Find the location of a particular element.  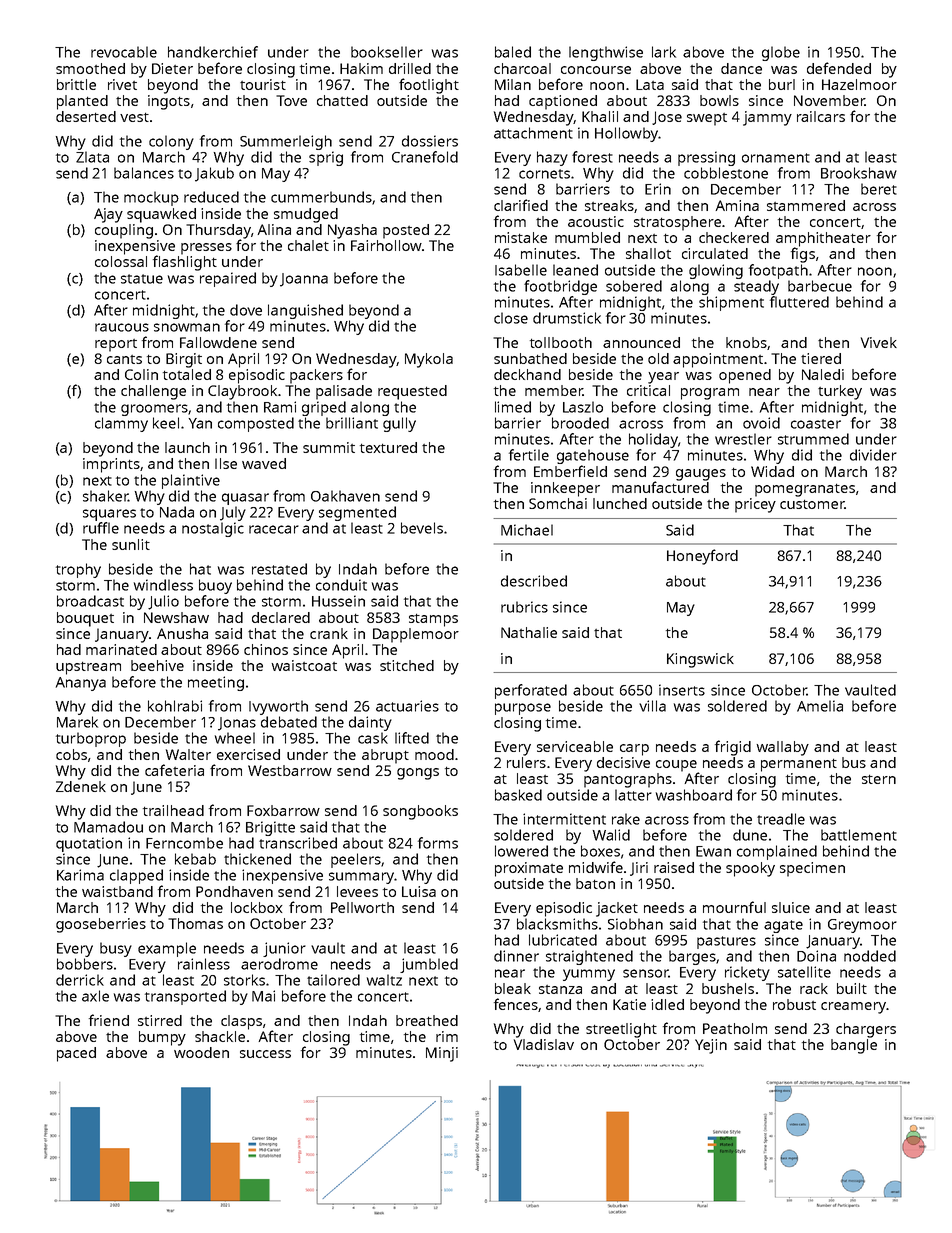

kohlrabi is located at coordinates (175, 706).
